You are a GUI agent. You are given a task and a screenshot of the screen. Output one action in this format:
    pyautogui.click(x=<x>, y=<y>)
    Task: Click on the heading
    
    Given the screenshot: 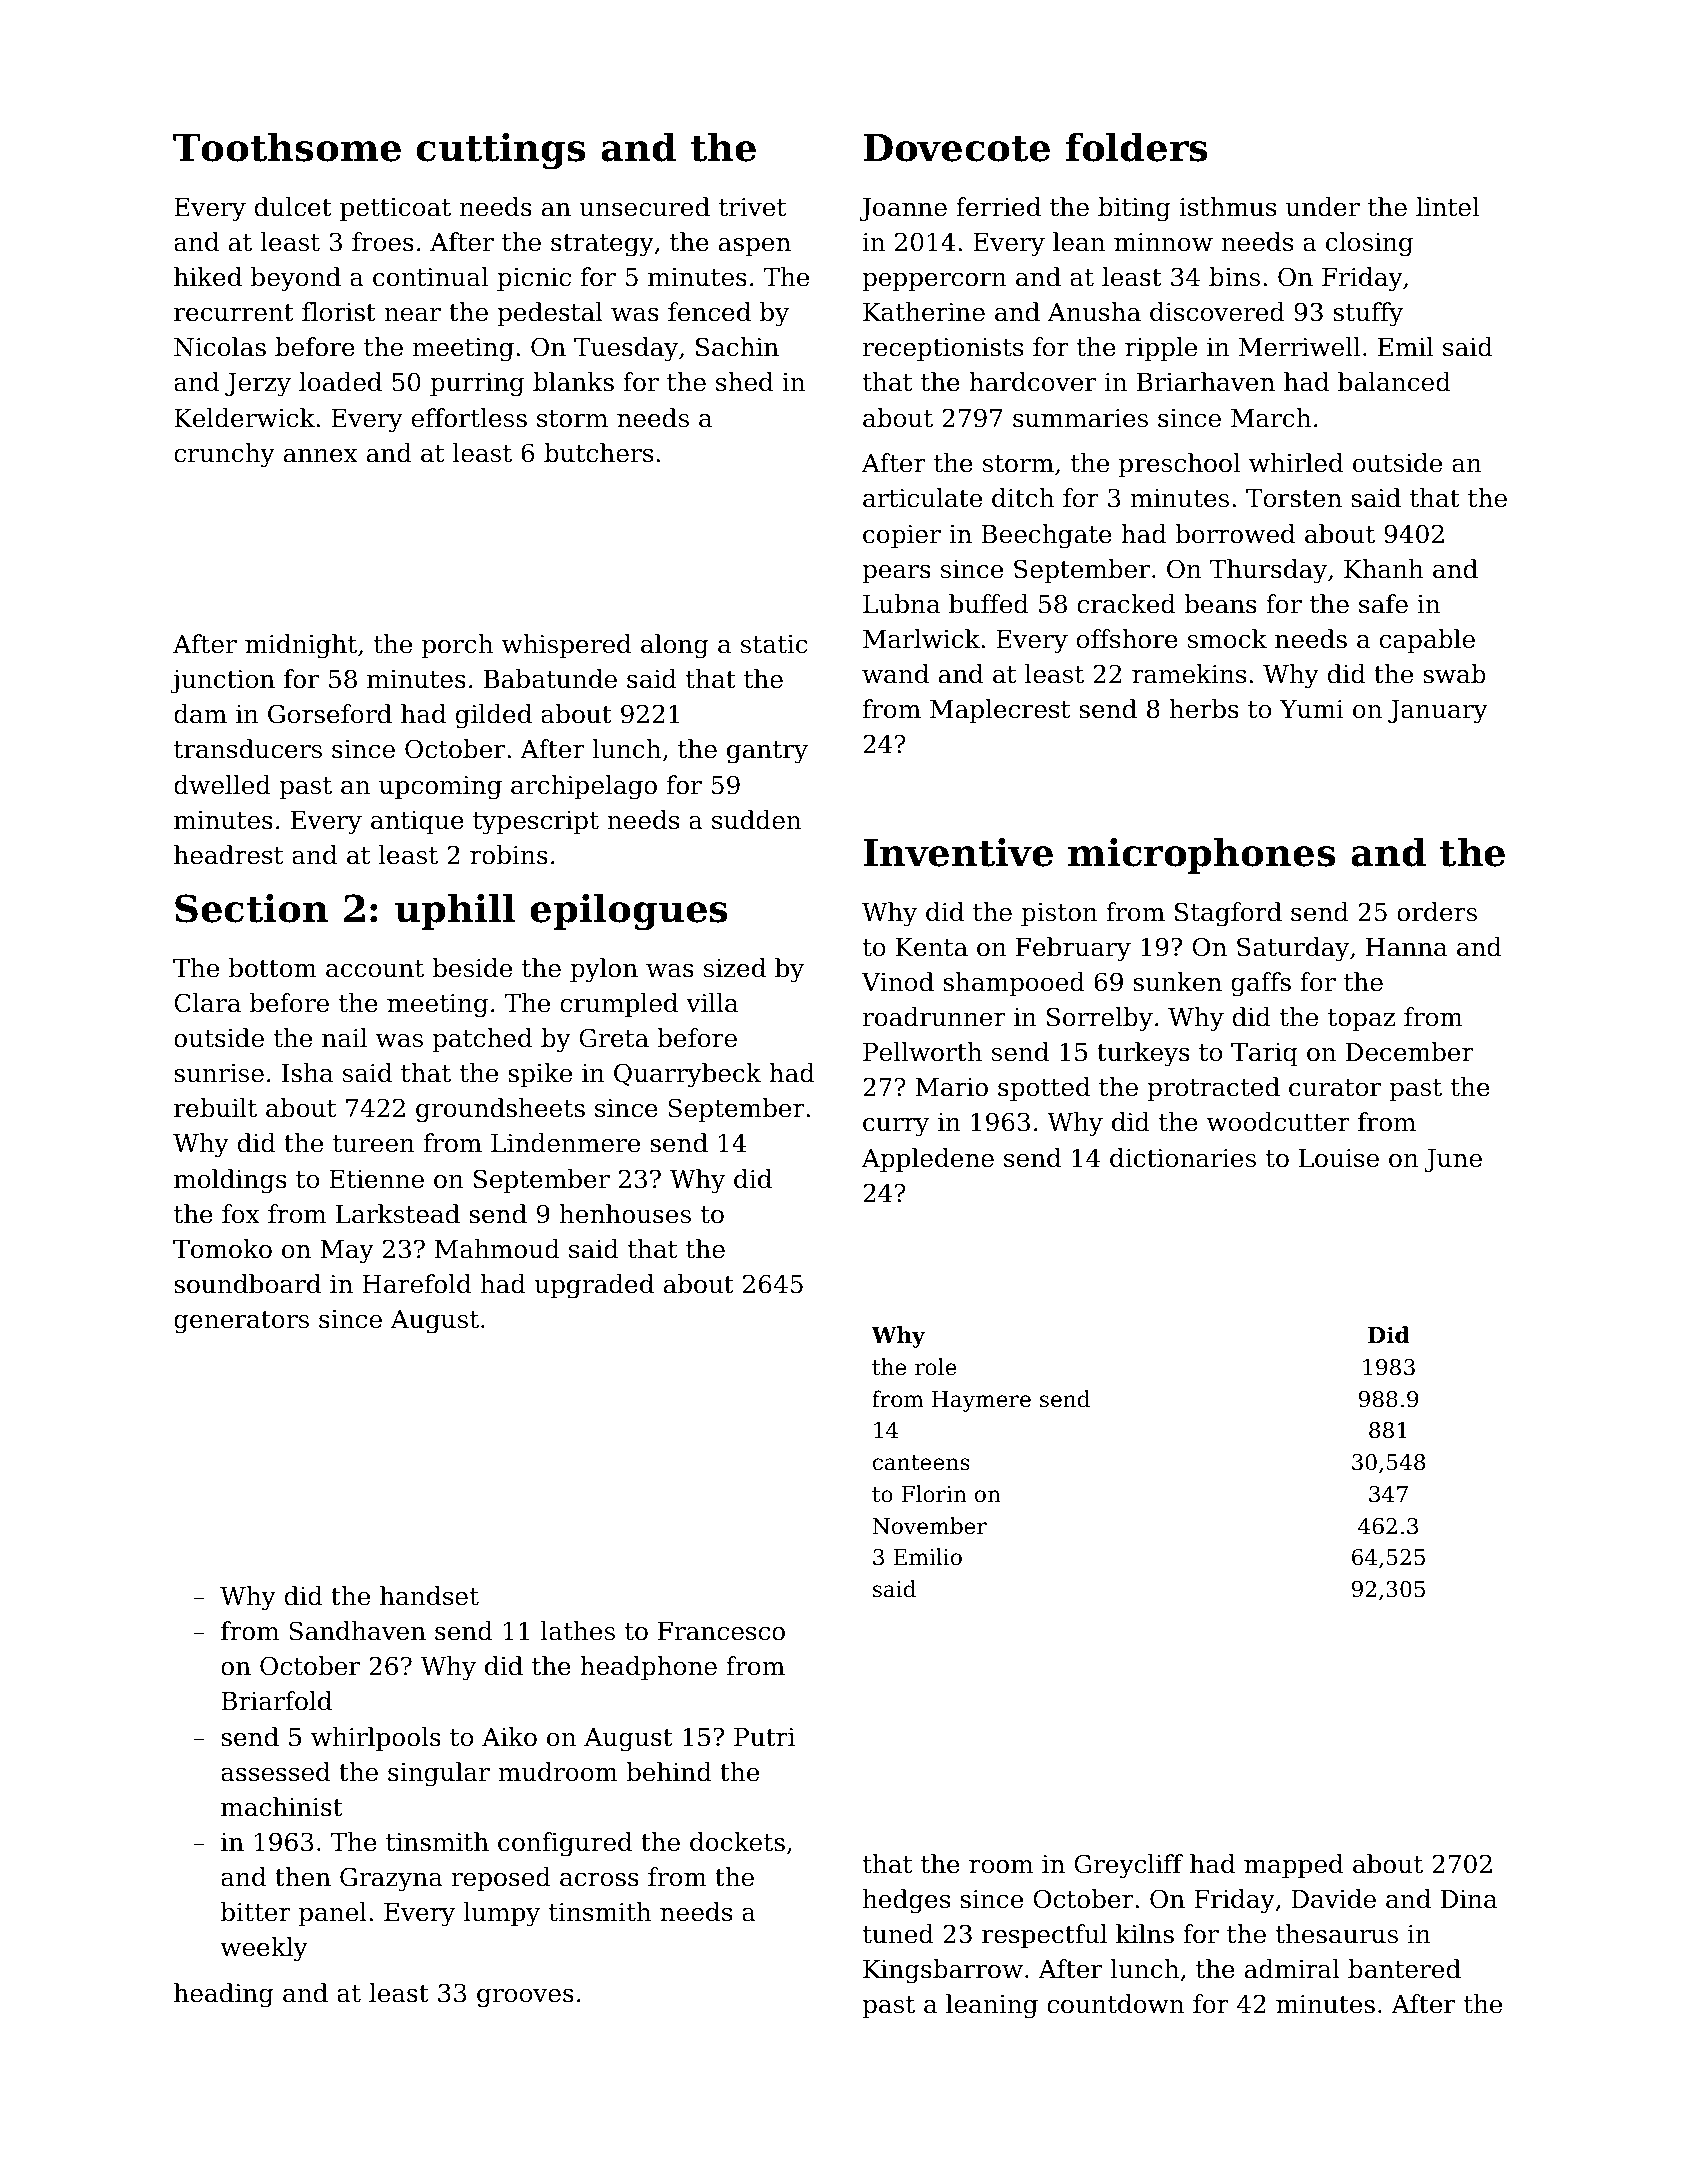 What is the action you would take?
    pyautogui.click(x=224, y=1995)
